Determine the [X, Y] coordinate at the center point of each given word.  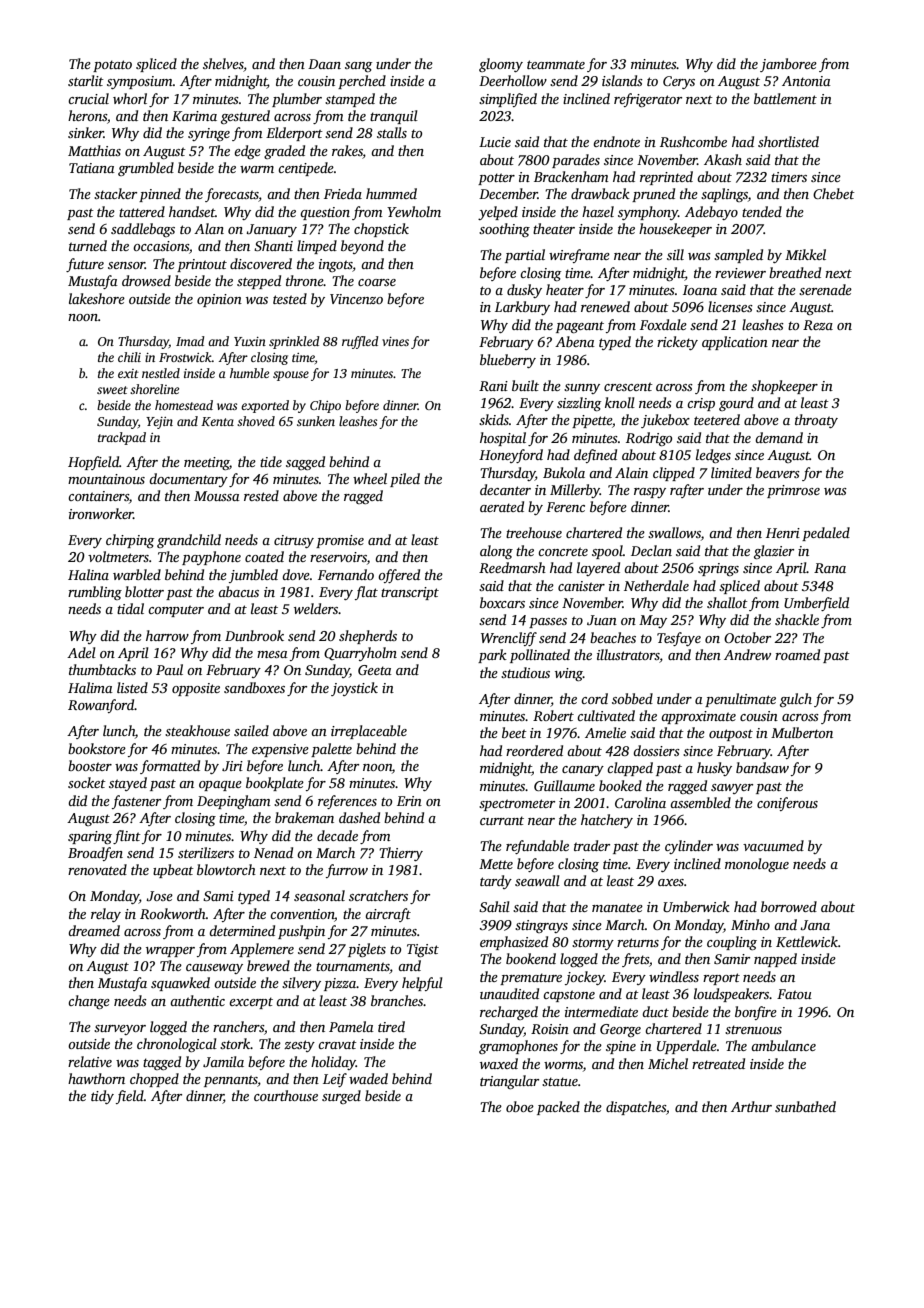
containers [98, 496]
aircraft [388, 915]
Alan [209, 228]
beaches [613, 637]
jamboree [788, 65]
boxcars [502, 602]
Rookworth [173, 913]
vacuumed [773, 845]
